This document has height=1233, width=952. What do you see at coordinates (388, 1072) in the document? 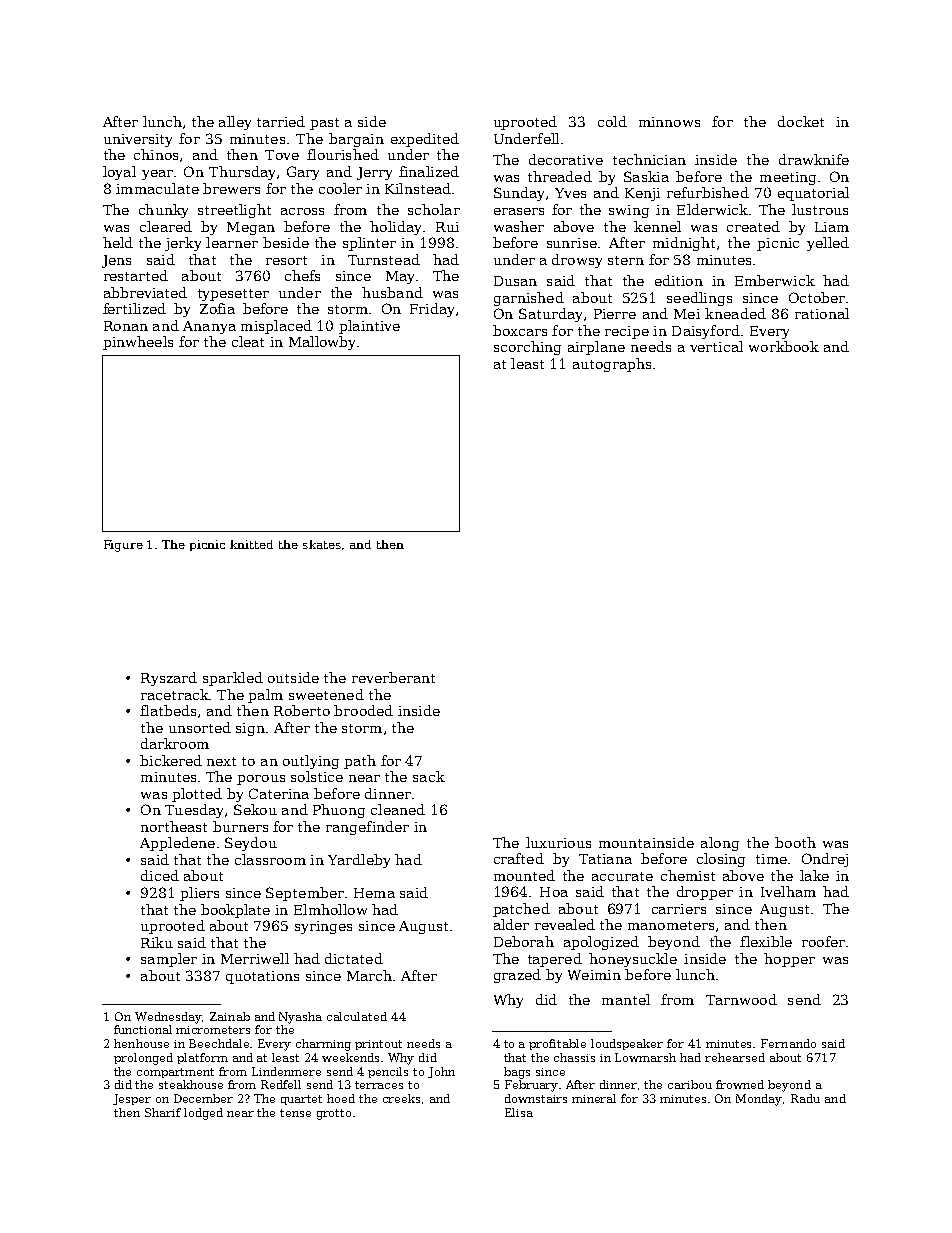
I see `pencils` at bounding box center [388, 1072].
